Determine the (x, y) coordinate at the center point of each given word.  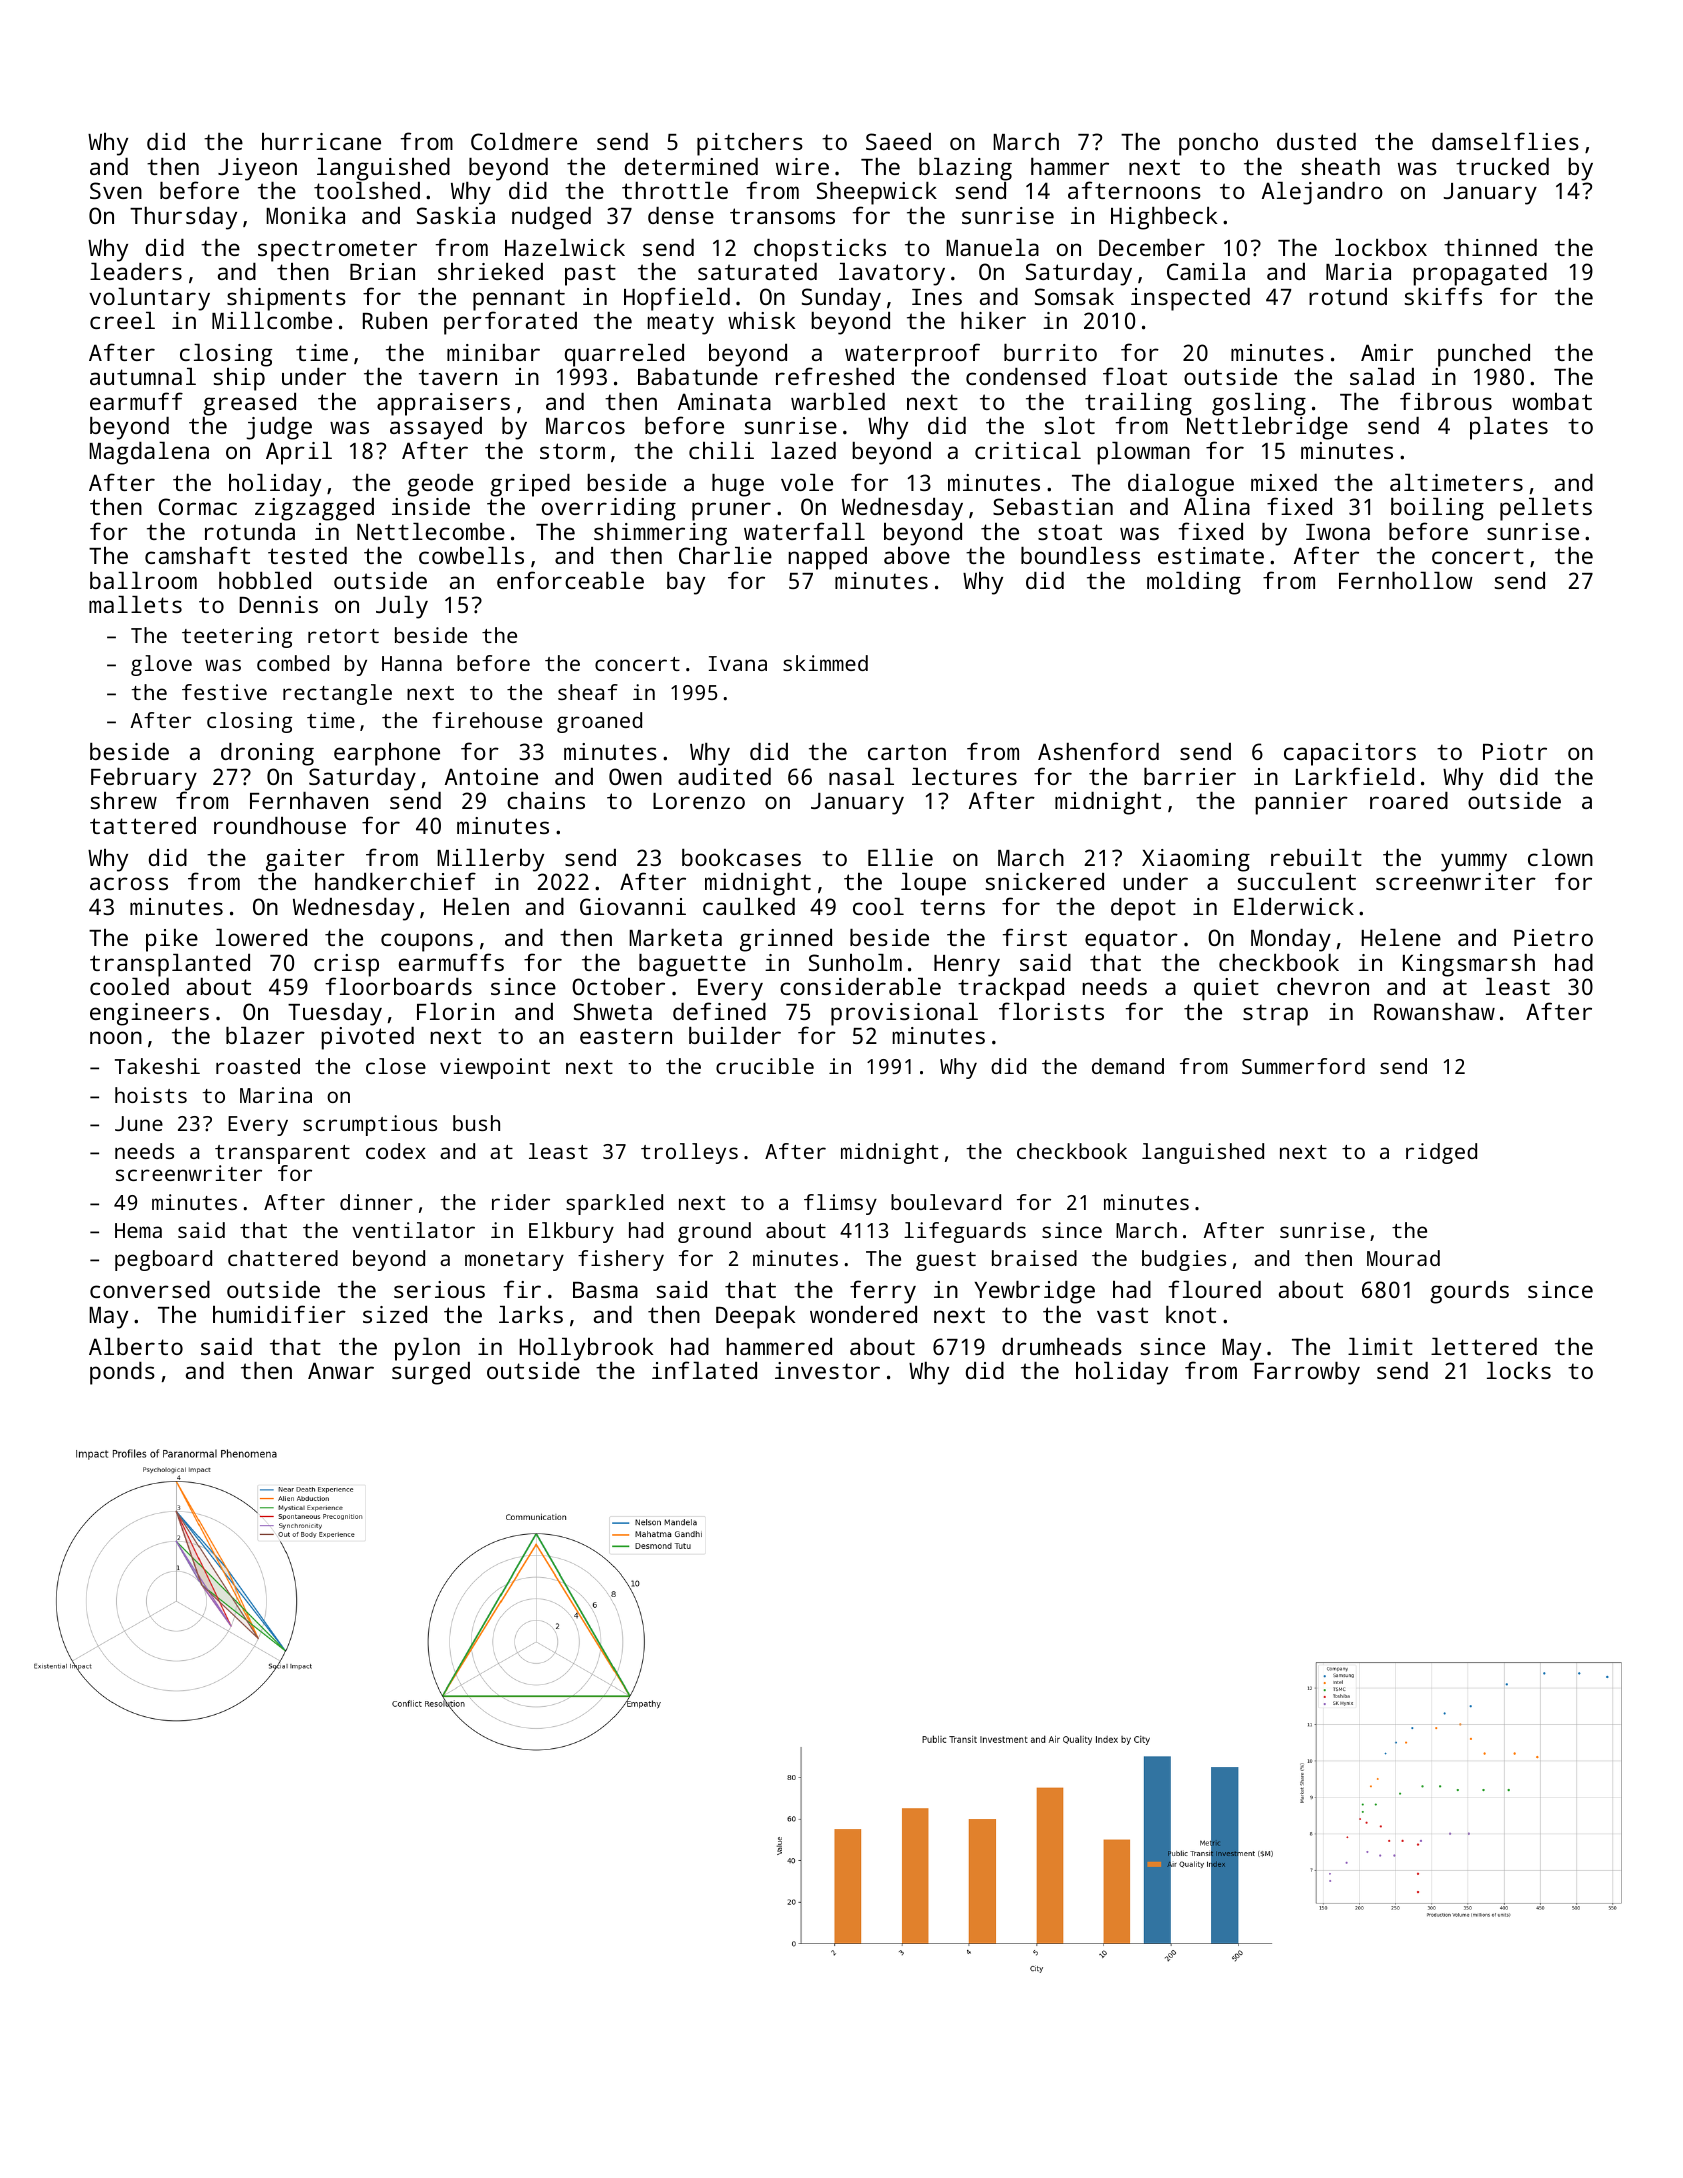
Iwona (1338, 532)
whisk (761, 320)
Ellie (900, 857)
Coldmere (524, 141)
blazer (265, 1035)
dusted (1316, 141)
